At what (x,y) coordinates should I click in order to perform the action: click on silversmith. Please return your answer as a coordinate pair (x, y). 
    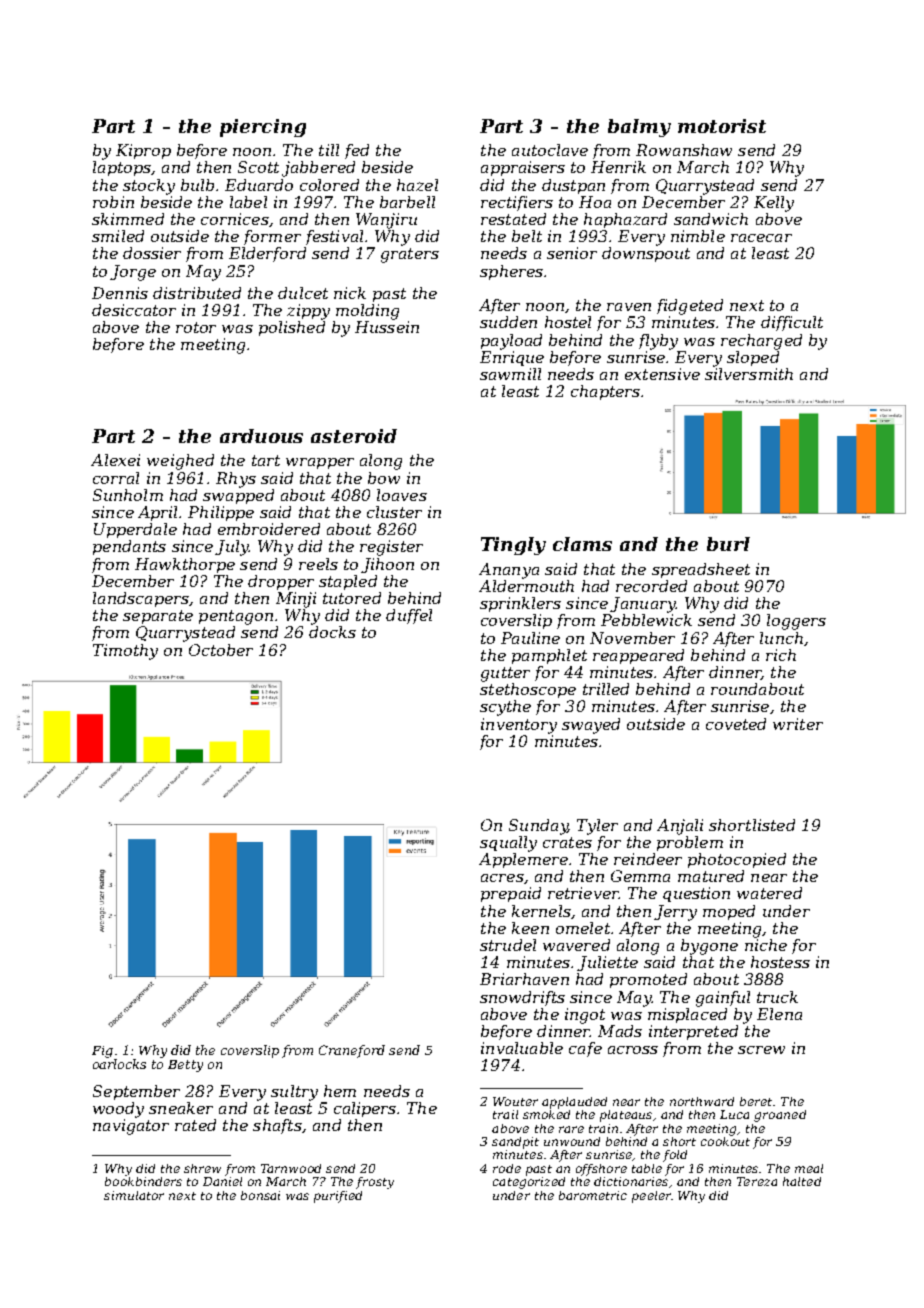
    Looking at the image, I should click on (749, 374).
